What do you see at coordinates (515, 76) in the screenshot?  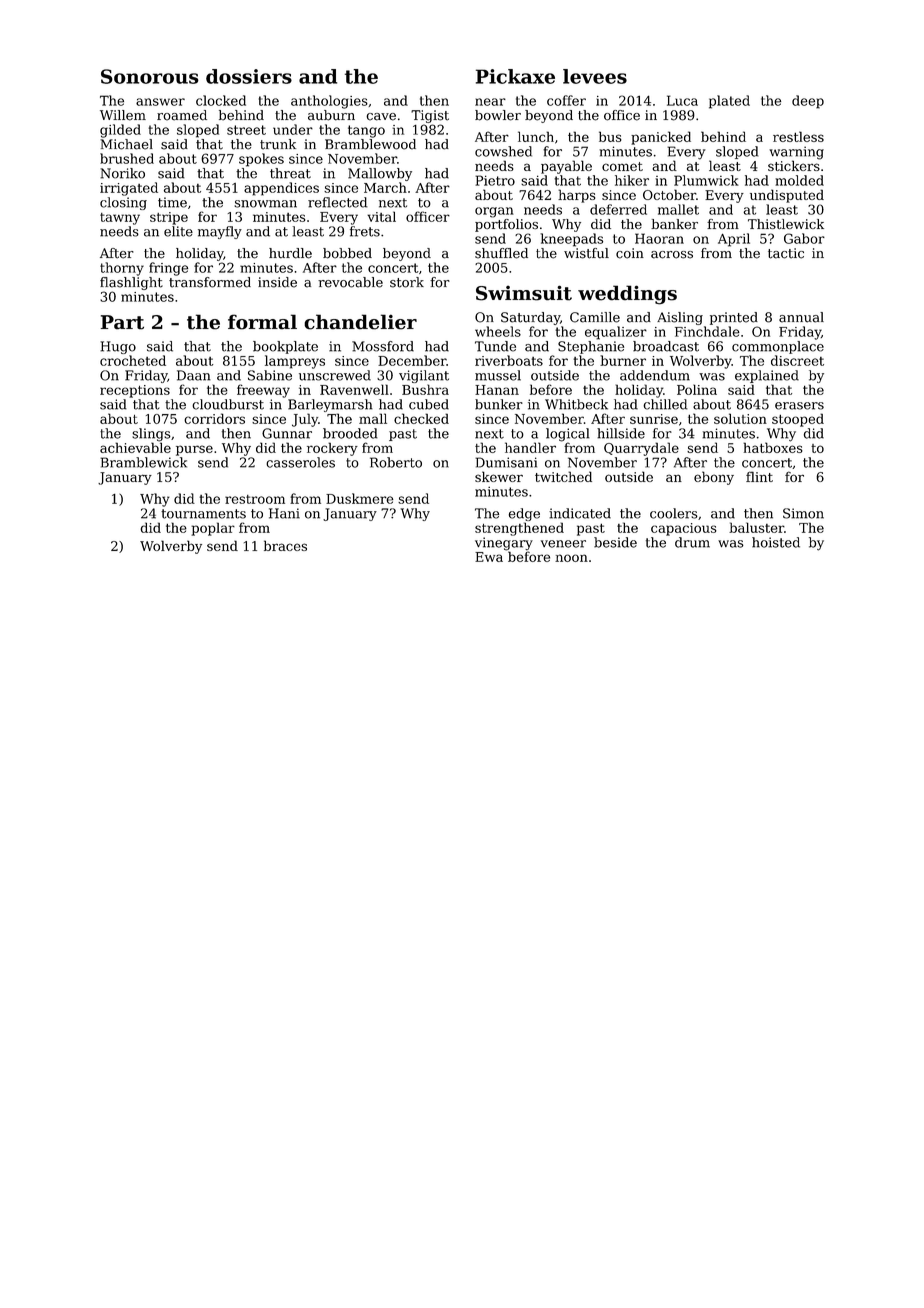 I see `Pickaxe` at bounding box center [515, 76].
